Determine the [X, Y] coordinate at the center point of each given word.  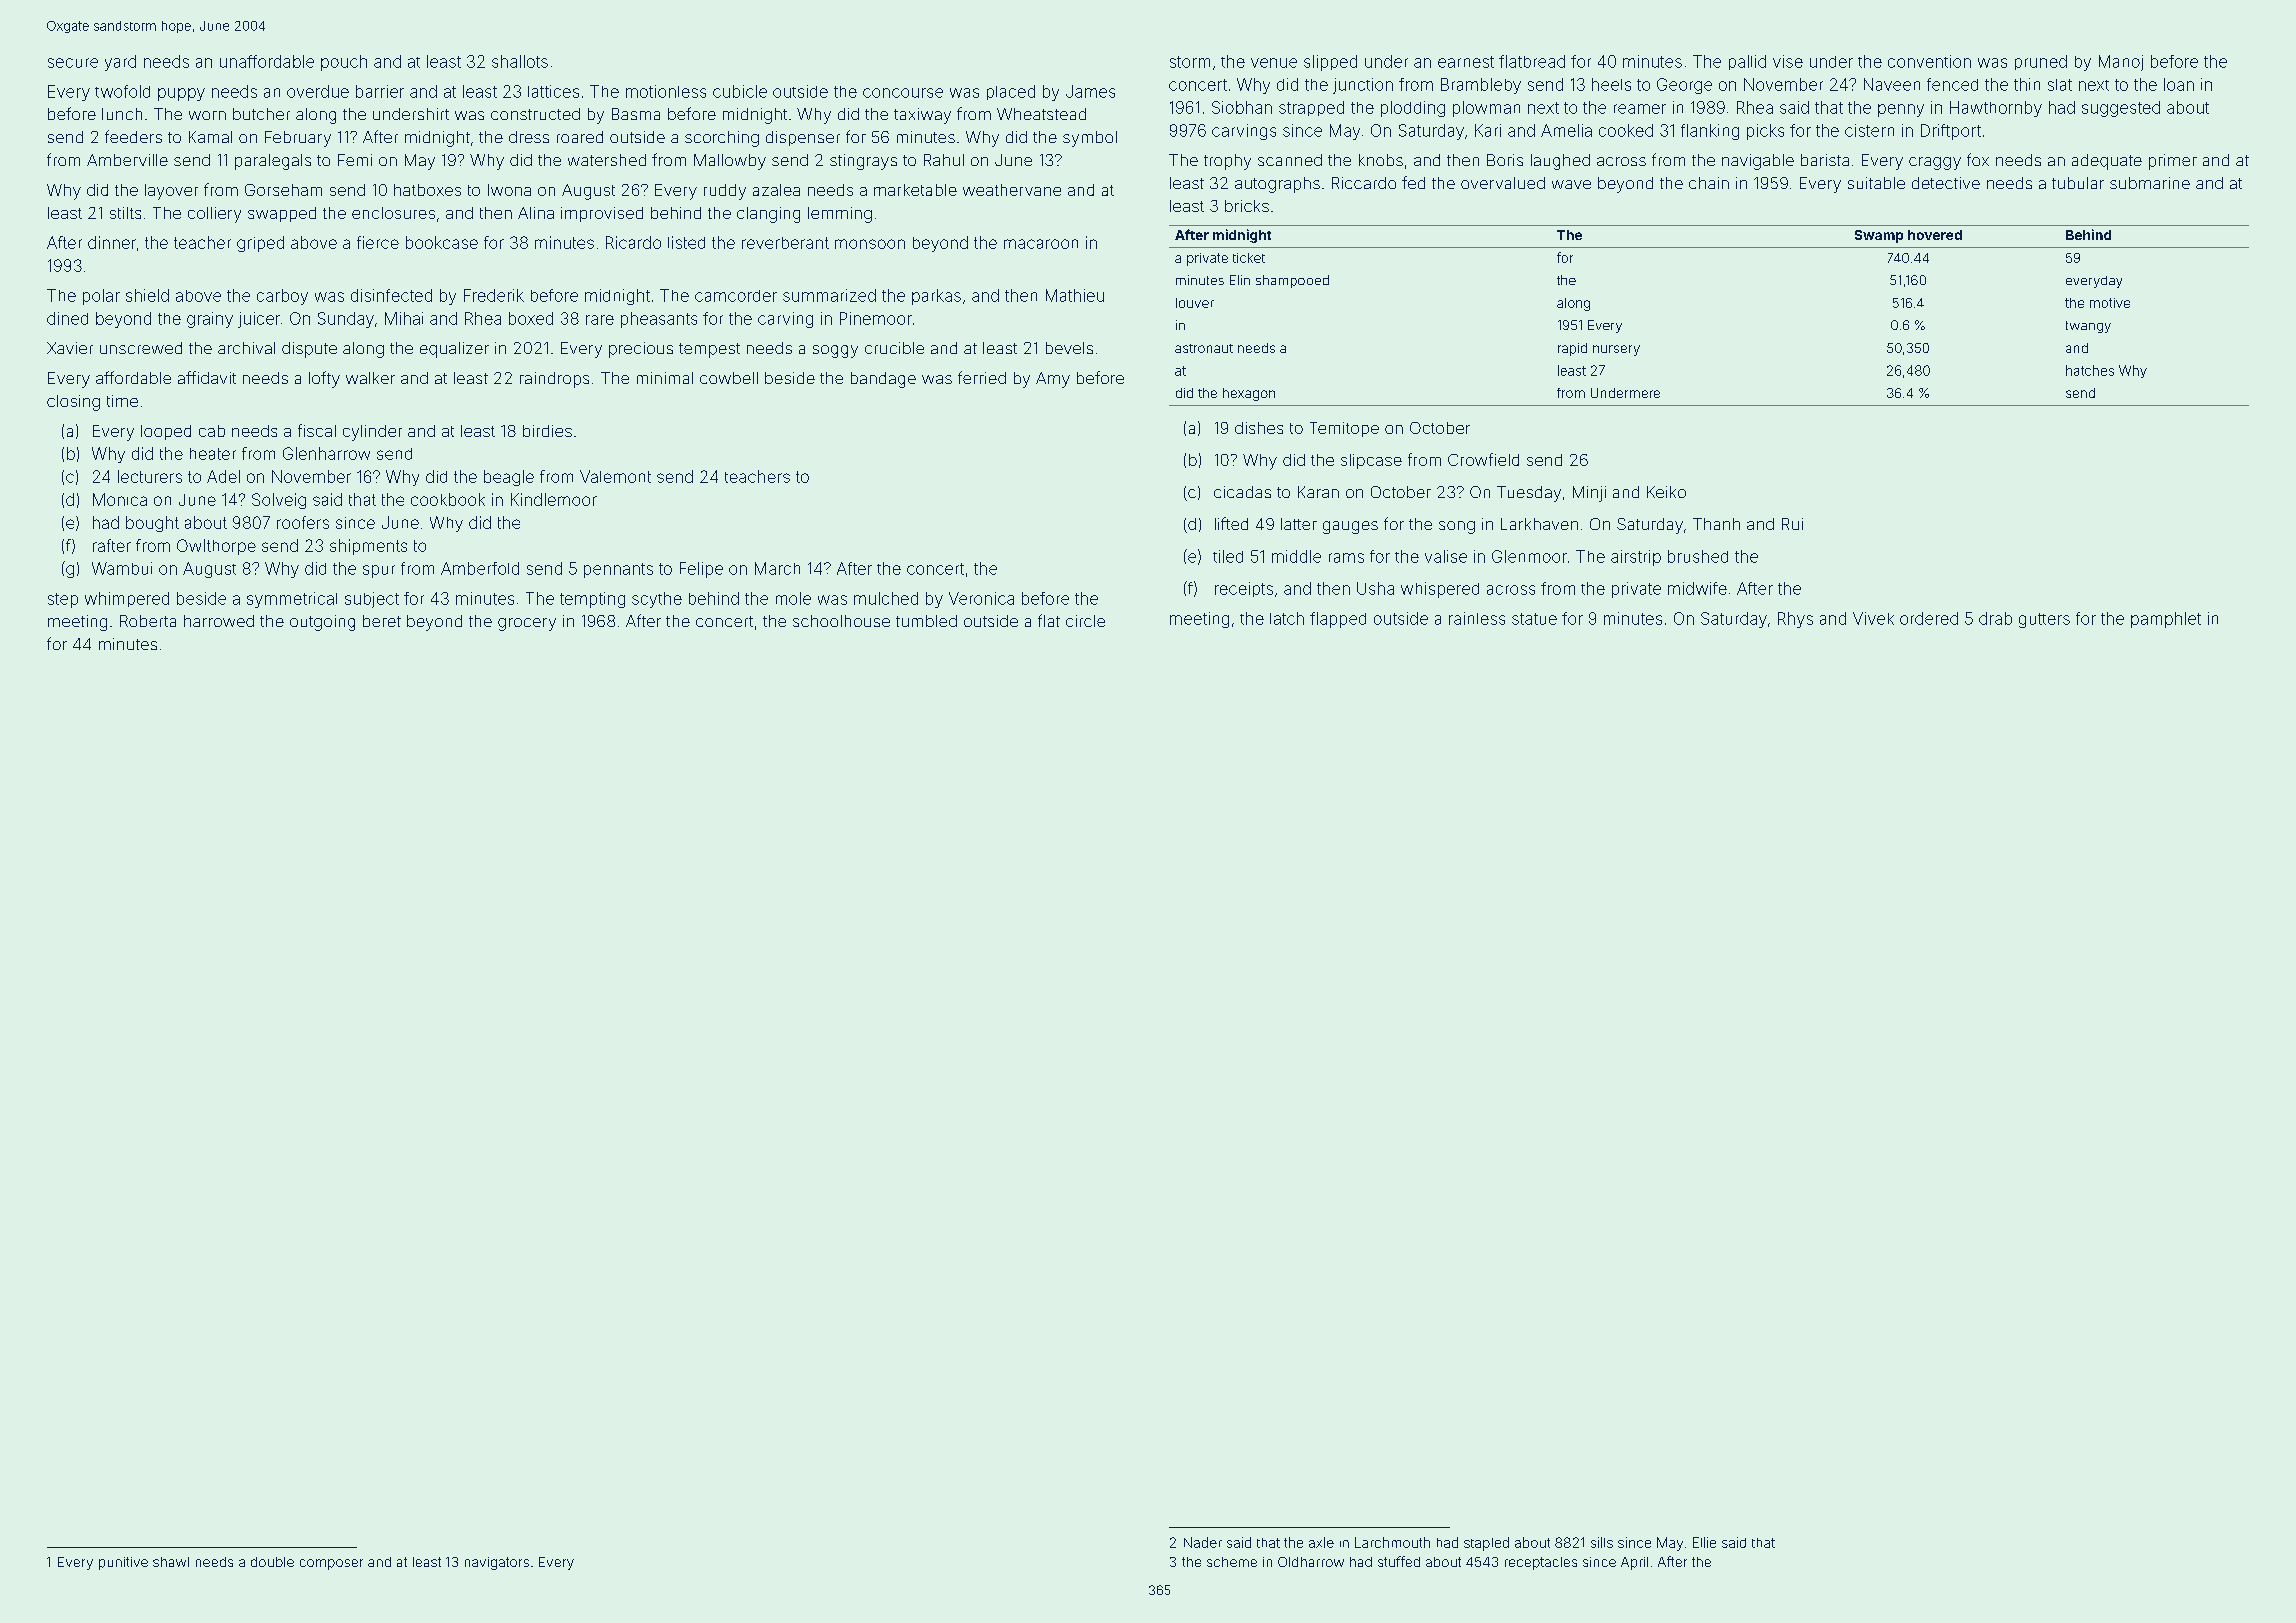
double [272, 1562]
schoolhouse [841, 621]
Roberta [148, 621]
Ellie [1704, 1542]
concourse [903, 93]
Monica [120, 499]
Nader [1203, 1542]
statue [1534, 619]
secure [73, 63]
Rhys [1795, 620]
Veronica [981, 598]
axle [1321, 1542]
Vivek [1873, 618]
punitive [123, 1563]
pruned [2041, 62]
